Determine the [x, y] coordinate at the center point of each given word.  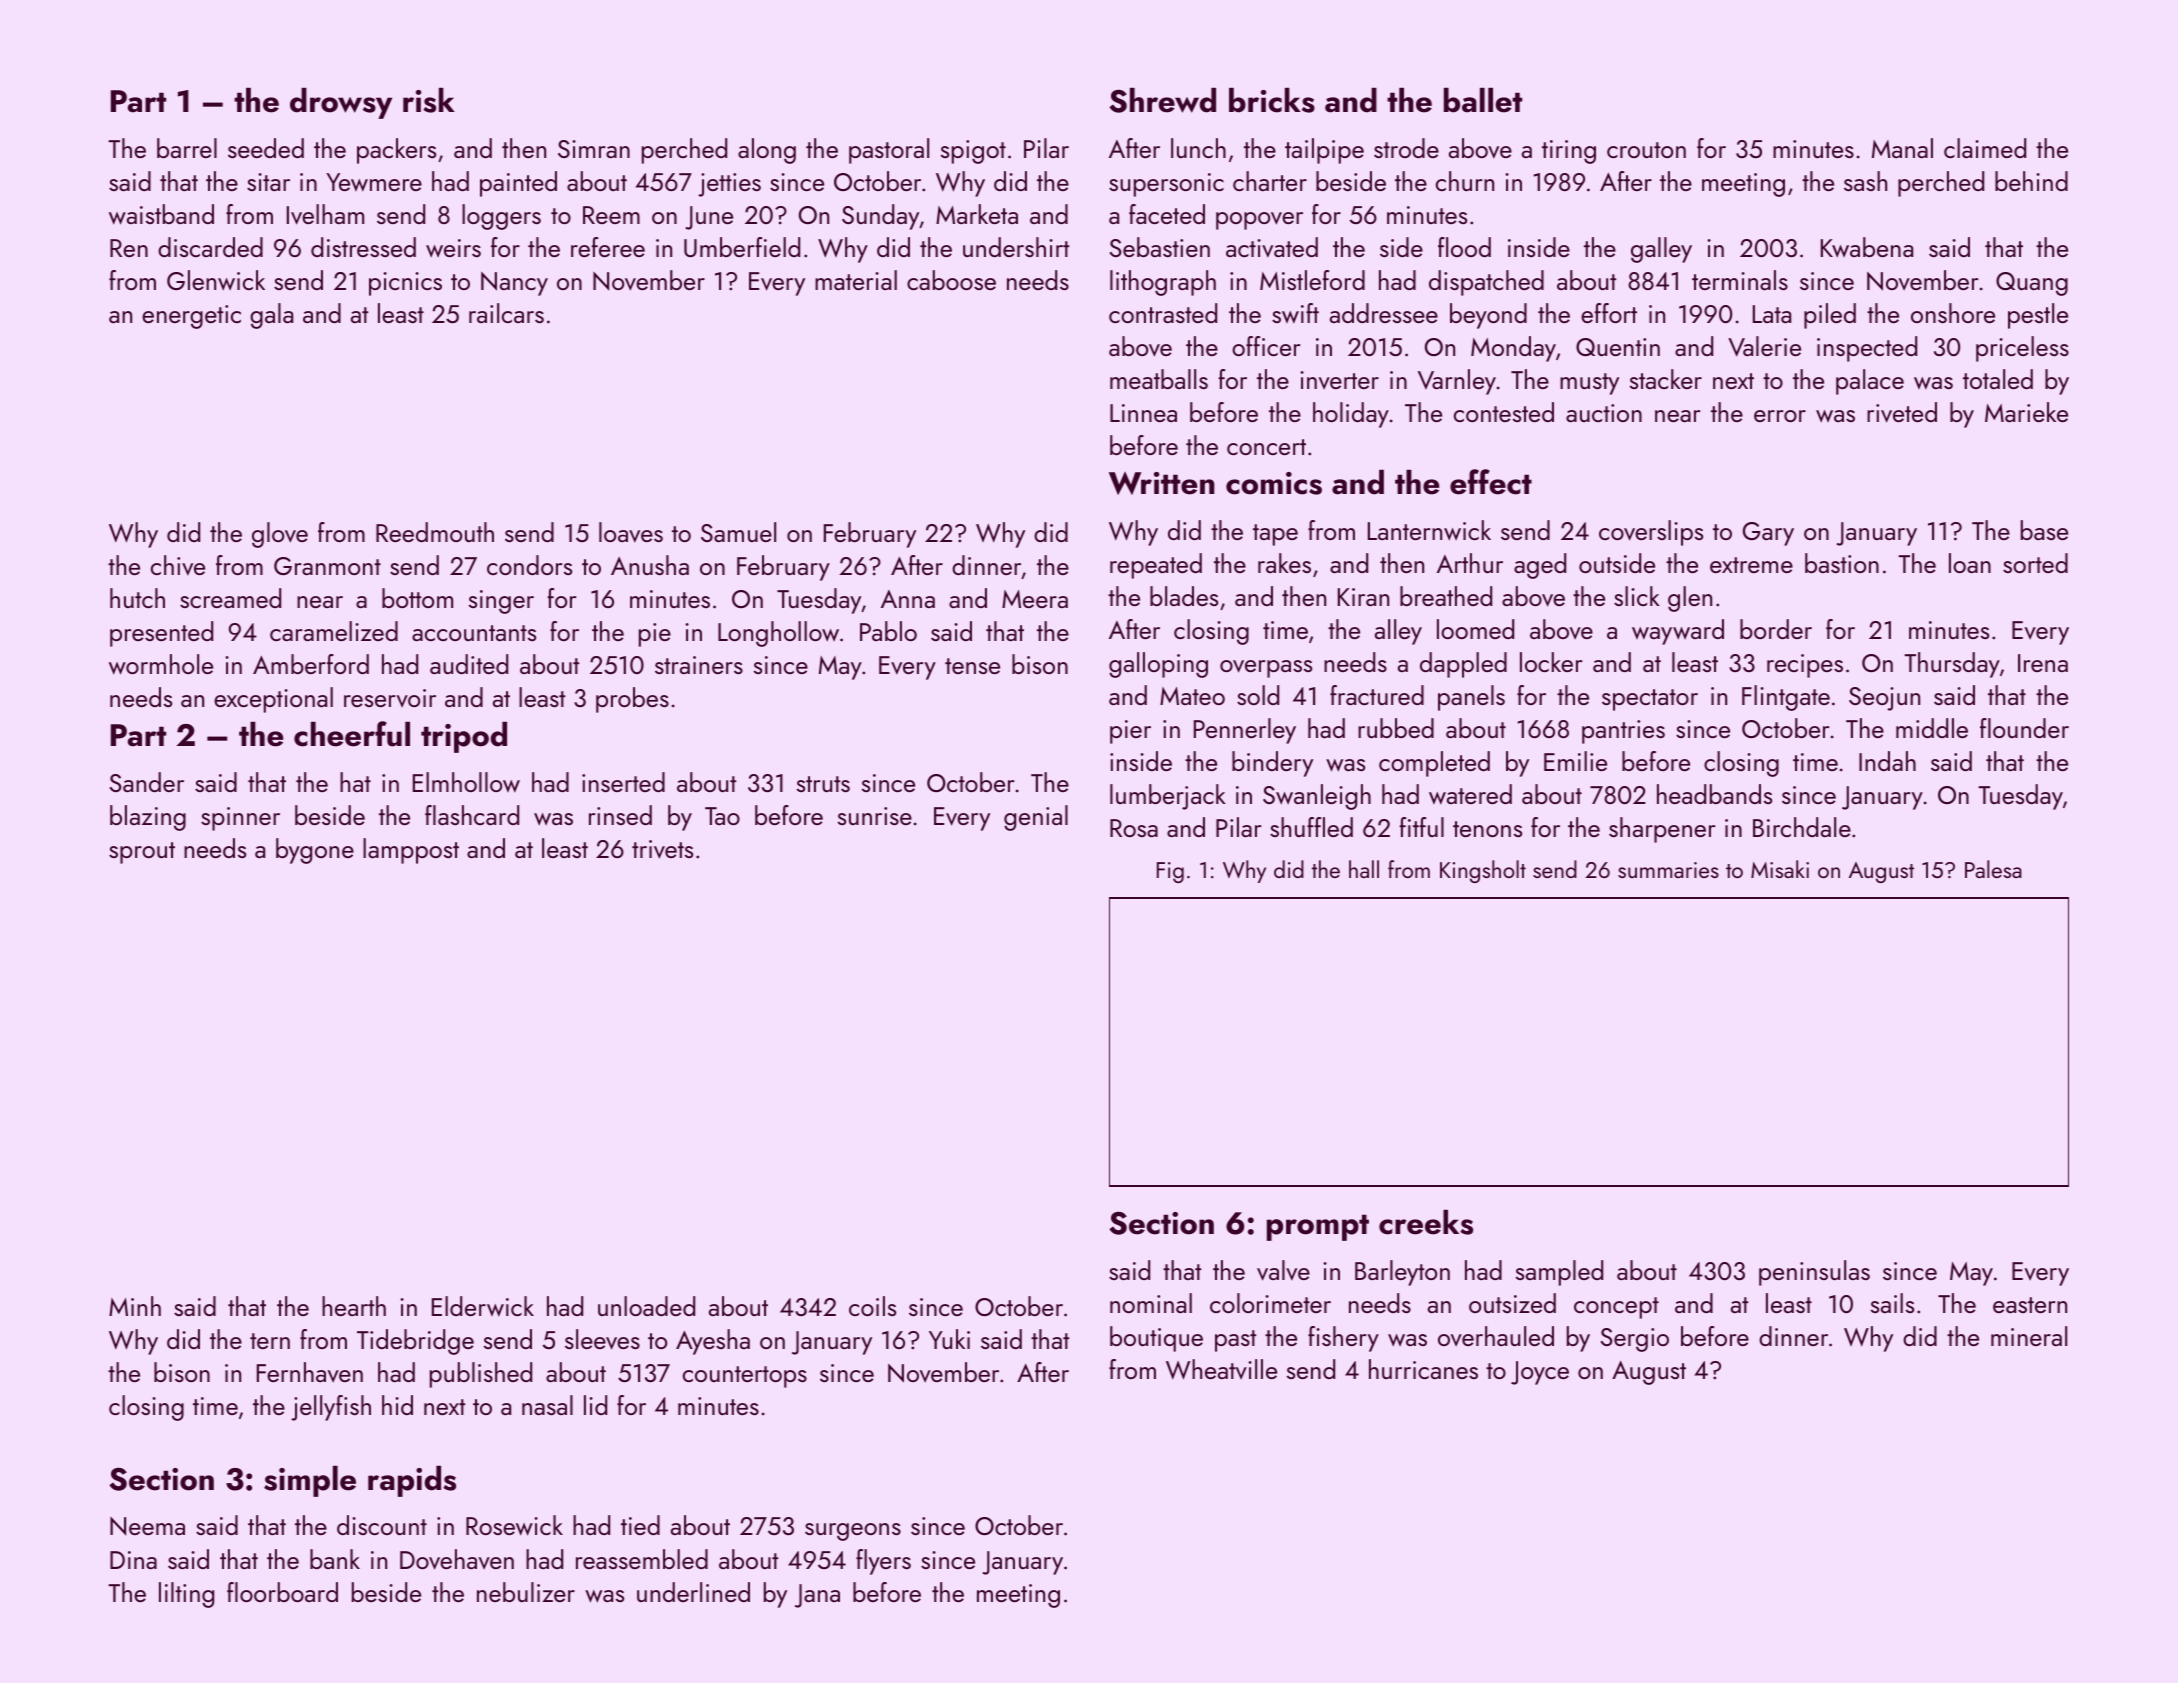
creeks [1426, 1222]
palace [1870, 382]
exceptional [273, 700]
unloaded [646, 1306]
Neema [147, 1526]
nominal [1151, 1303]
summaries [1668, 870]
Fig [1170, 872]
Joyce [1540, 1373]
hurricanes [1423, 1369]
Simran [594, 149]
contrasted [1163, 313]
